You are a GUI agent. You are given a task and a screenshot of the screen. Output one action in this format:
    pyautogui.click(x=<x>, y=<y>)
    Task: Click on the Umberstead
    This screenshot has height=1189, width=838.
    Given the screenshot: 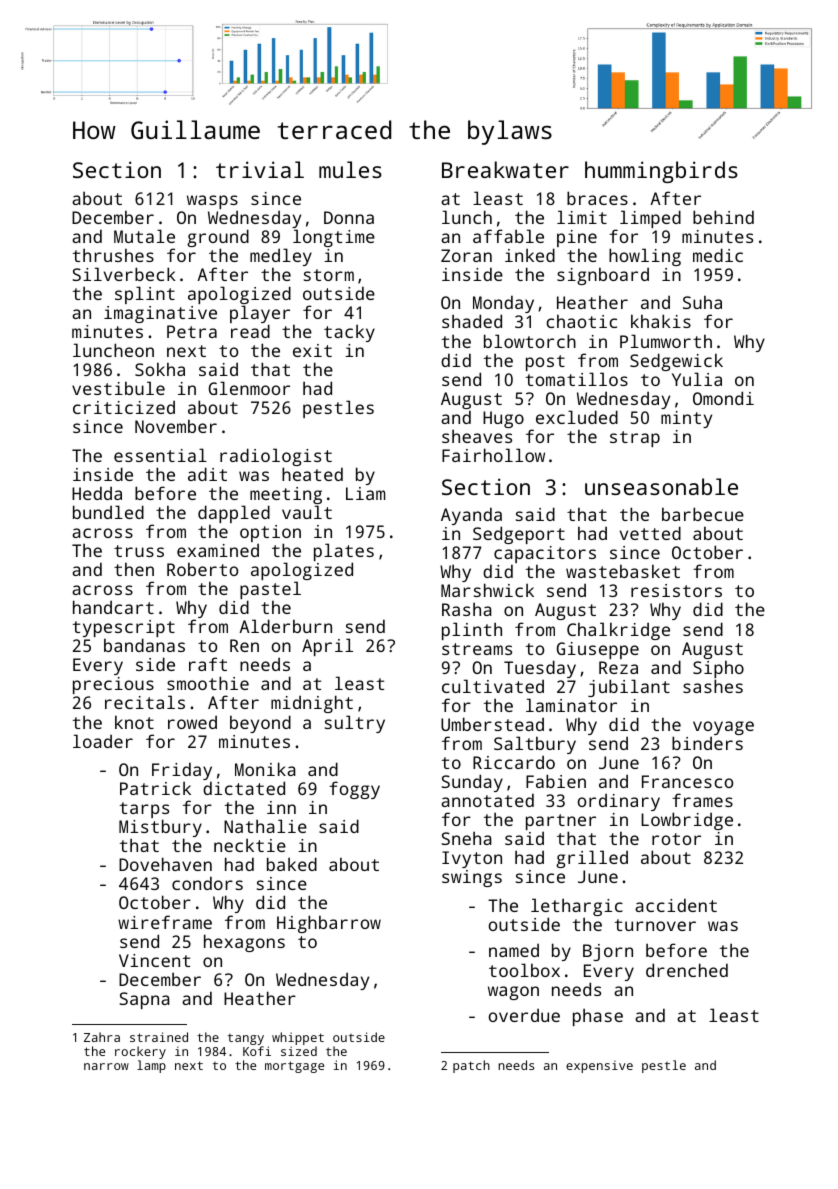 What is the action you would take?
    pyautogui.click(x=492, y=724)
